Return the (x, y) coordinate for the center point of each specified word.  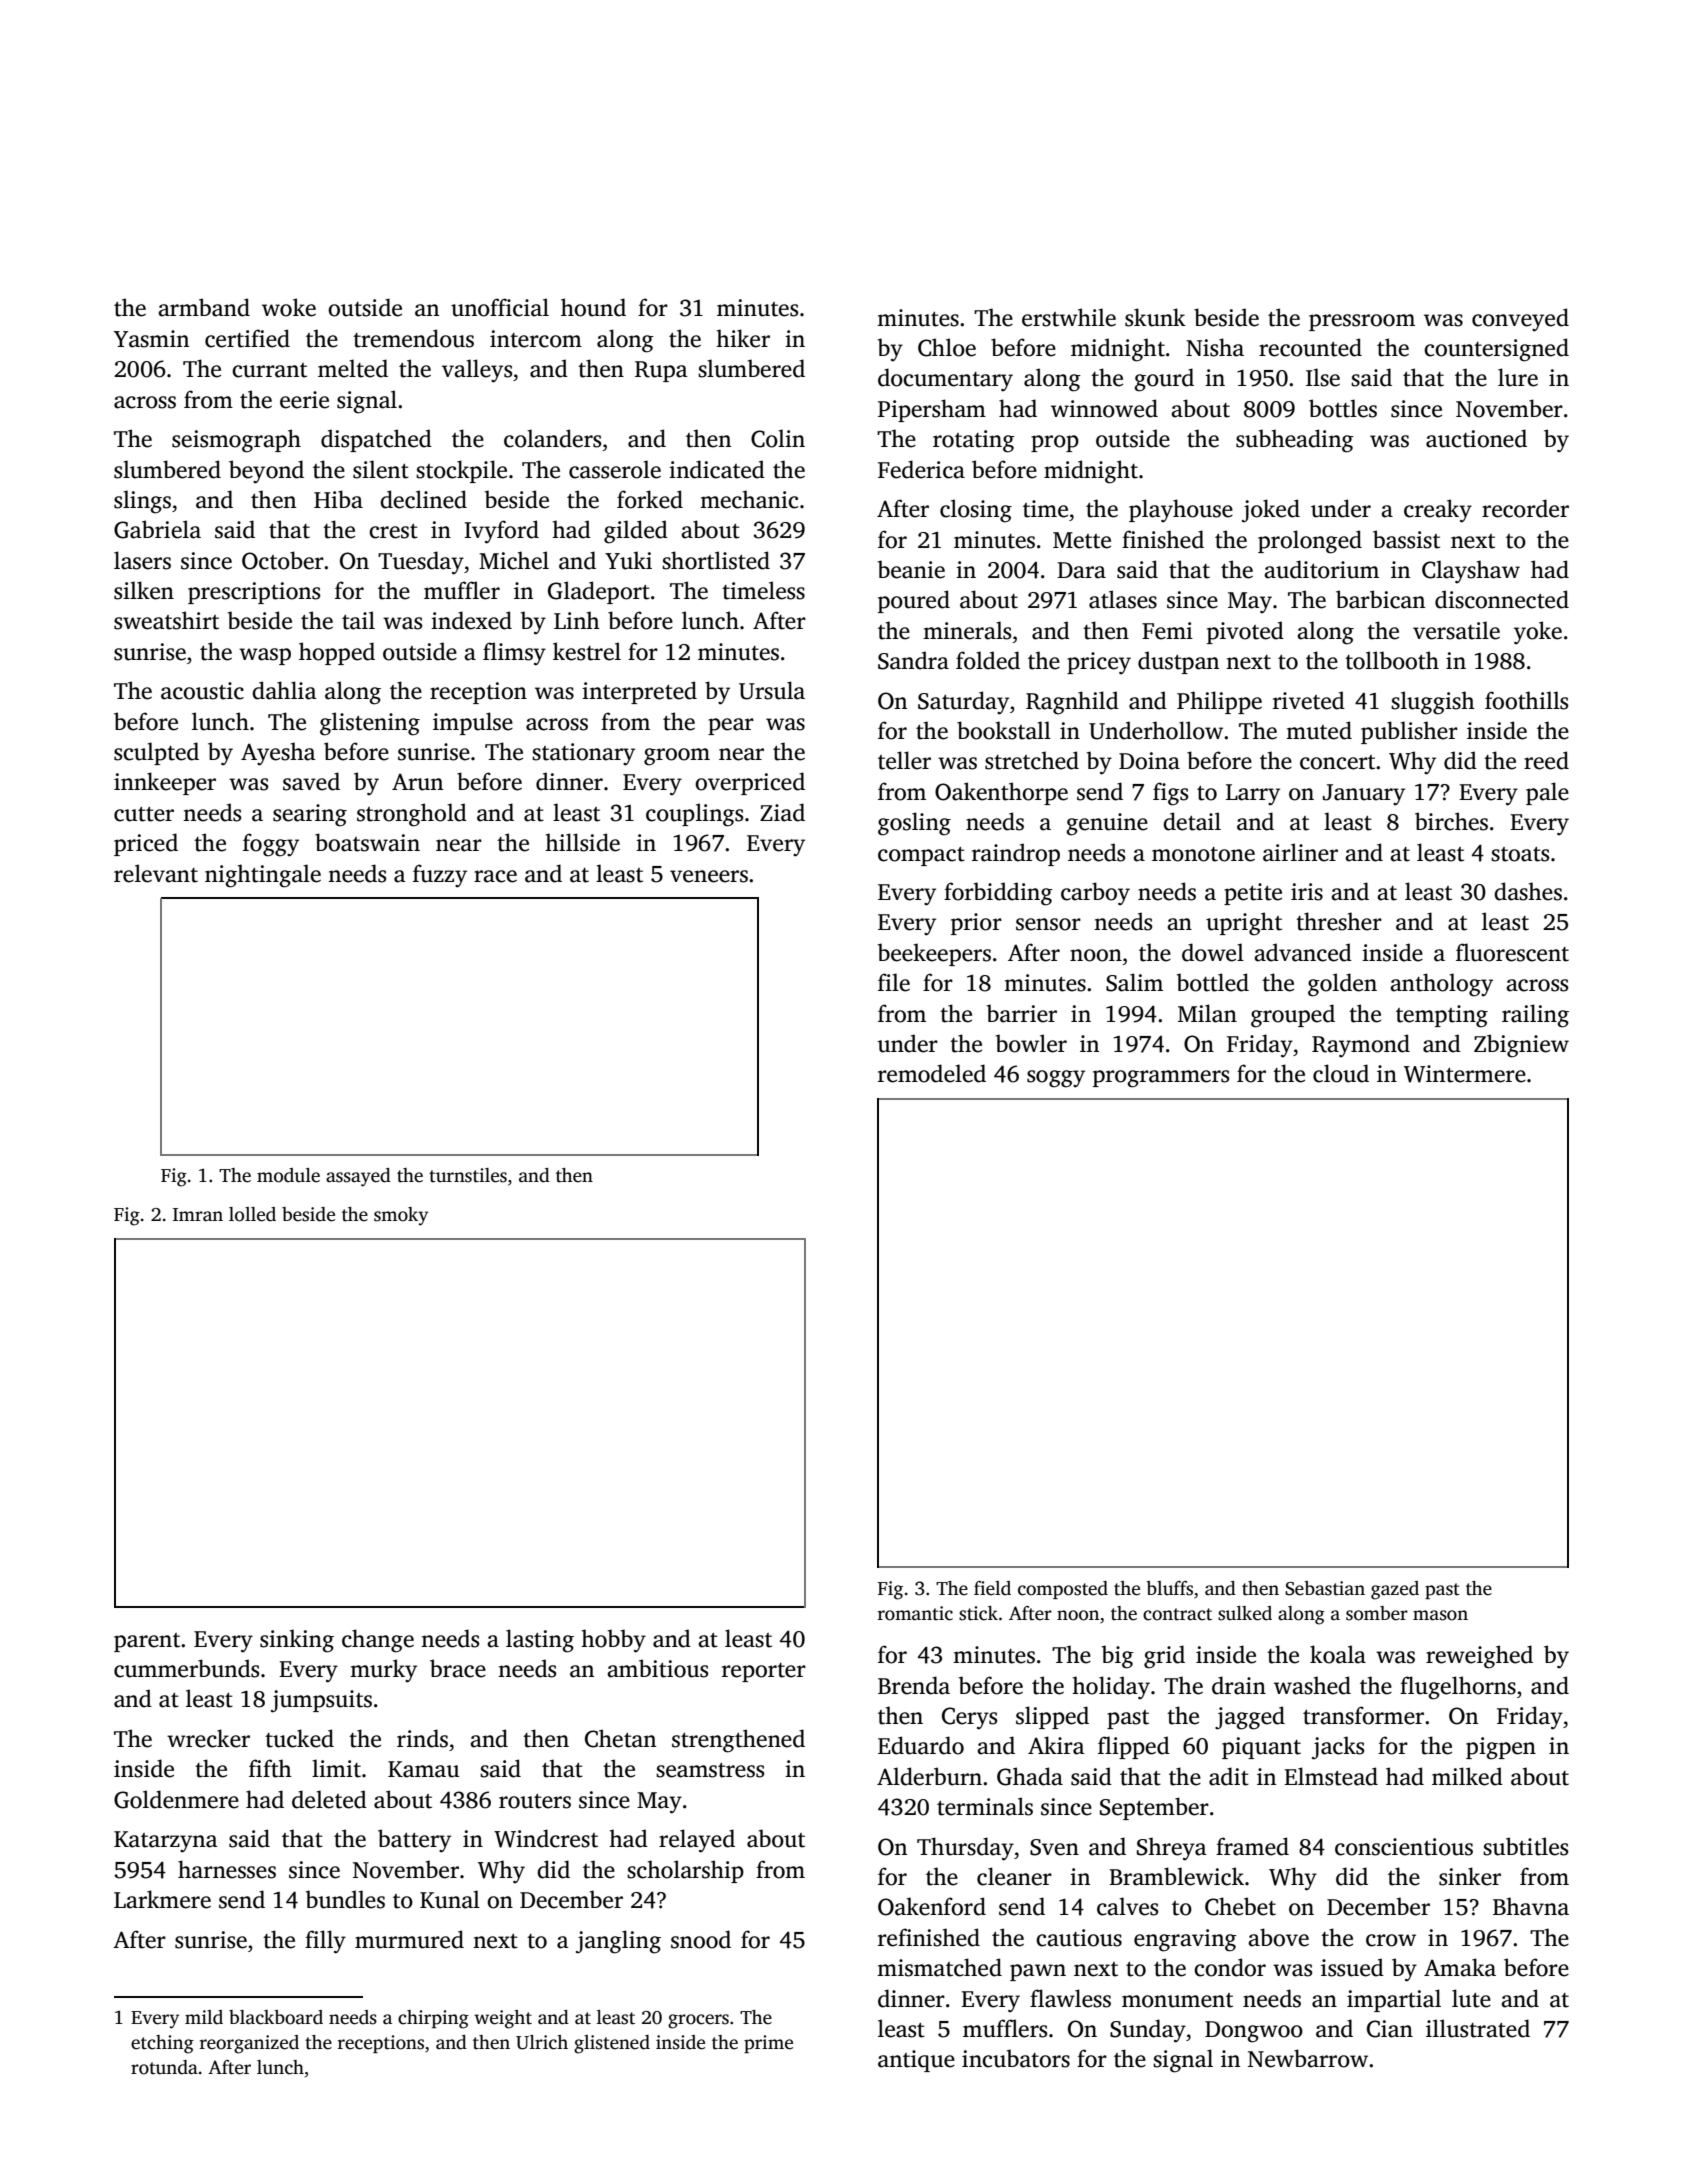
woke (289, 307)
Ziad (782, 812)
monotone (1203, 854)
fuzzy (440, 876)
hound (593, 307)
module (288, 1175)
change (378, 1641)
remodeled (932, 1073)
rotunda (164, 2067)
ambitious (657, 1668)
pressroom (1362, 322)
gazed (1395, 1590)
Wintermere (1465, 1074)
